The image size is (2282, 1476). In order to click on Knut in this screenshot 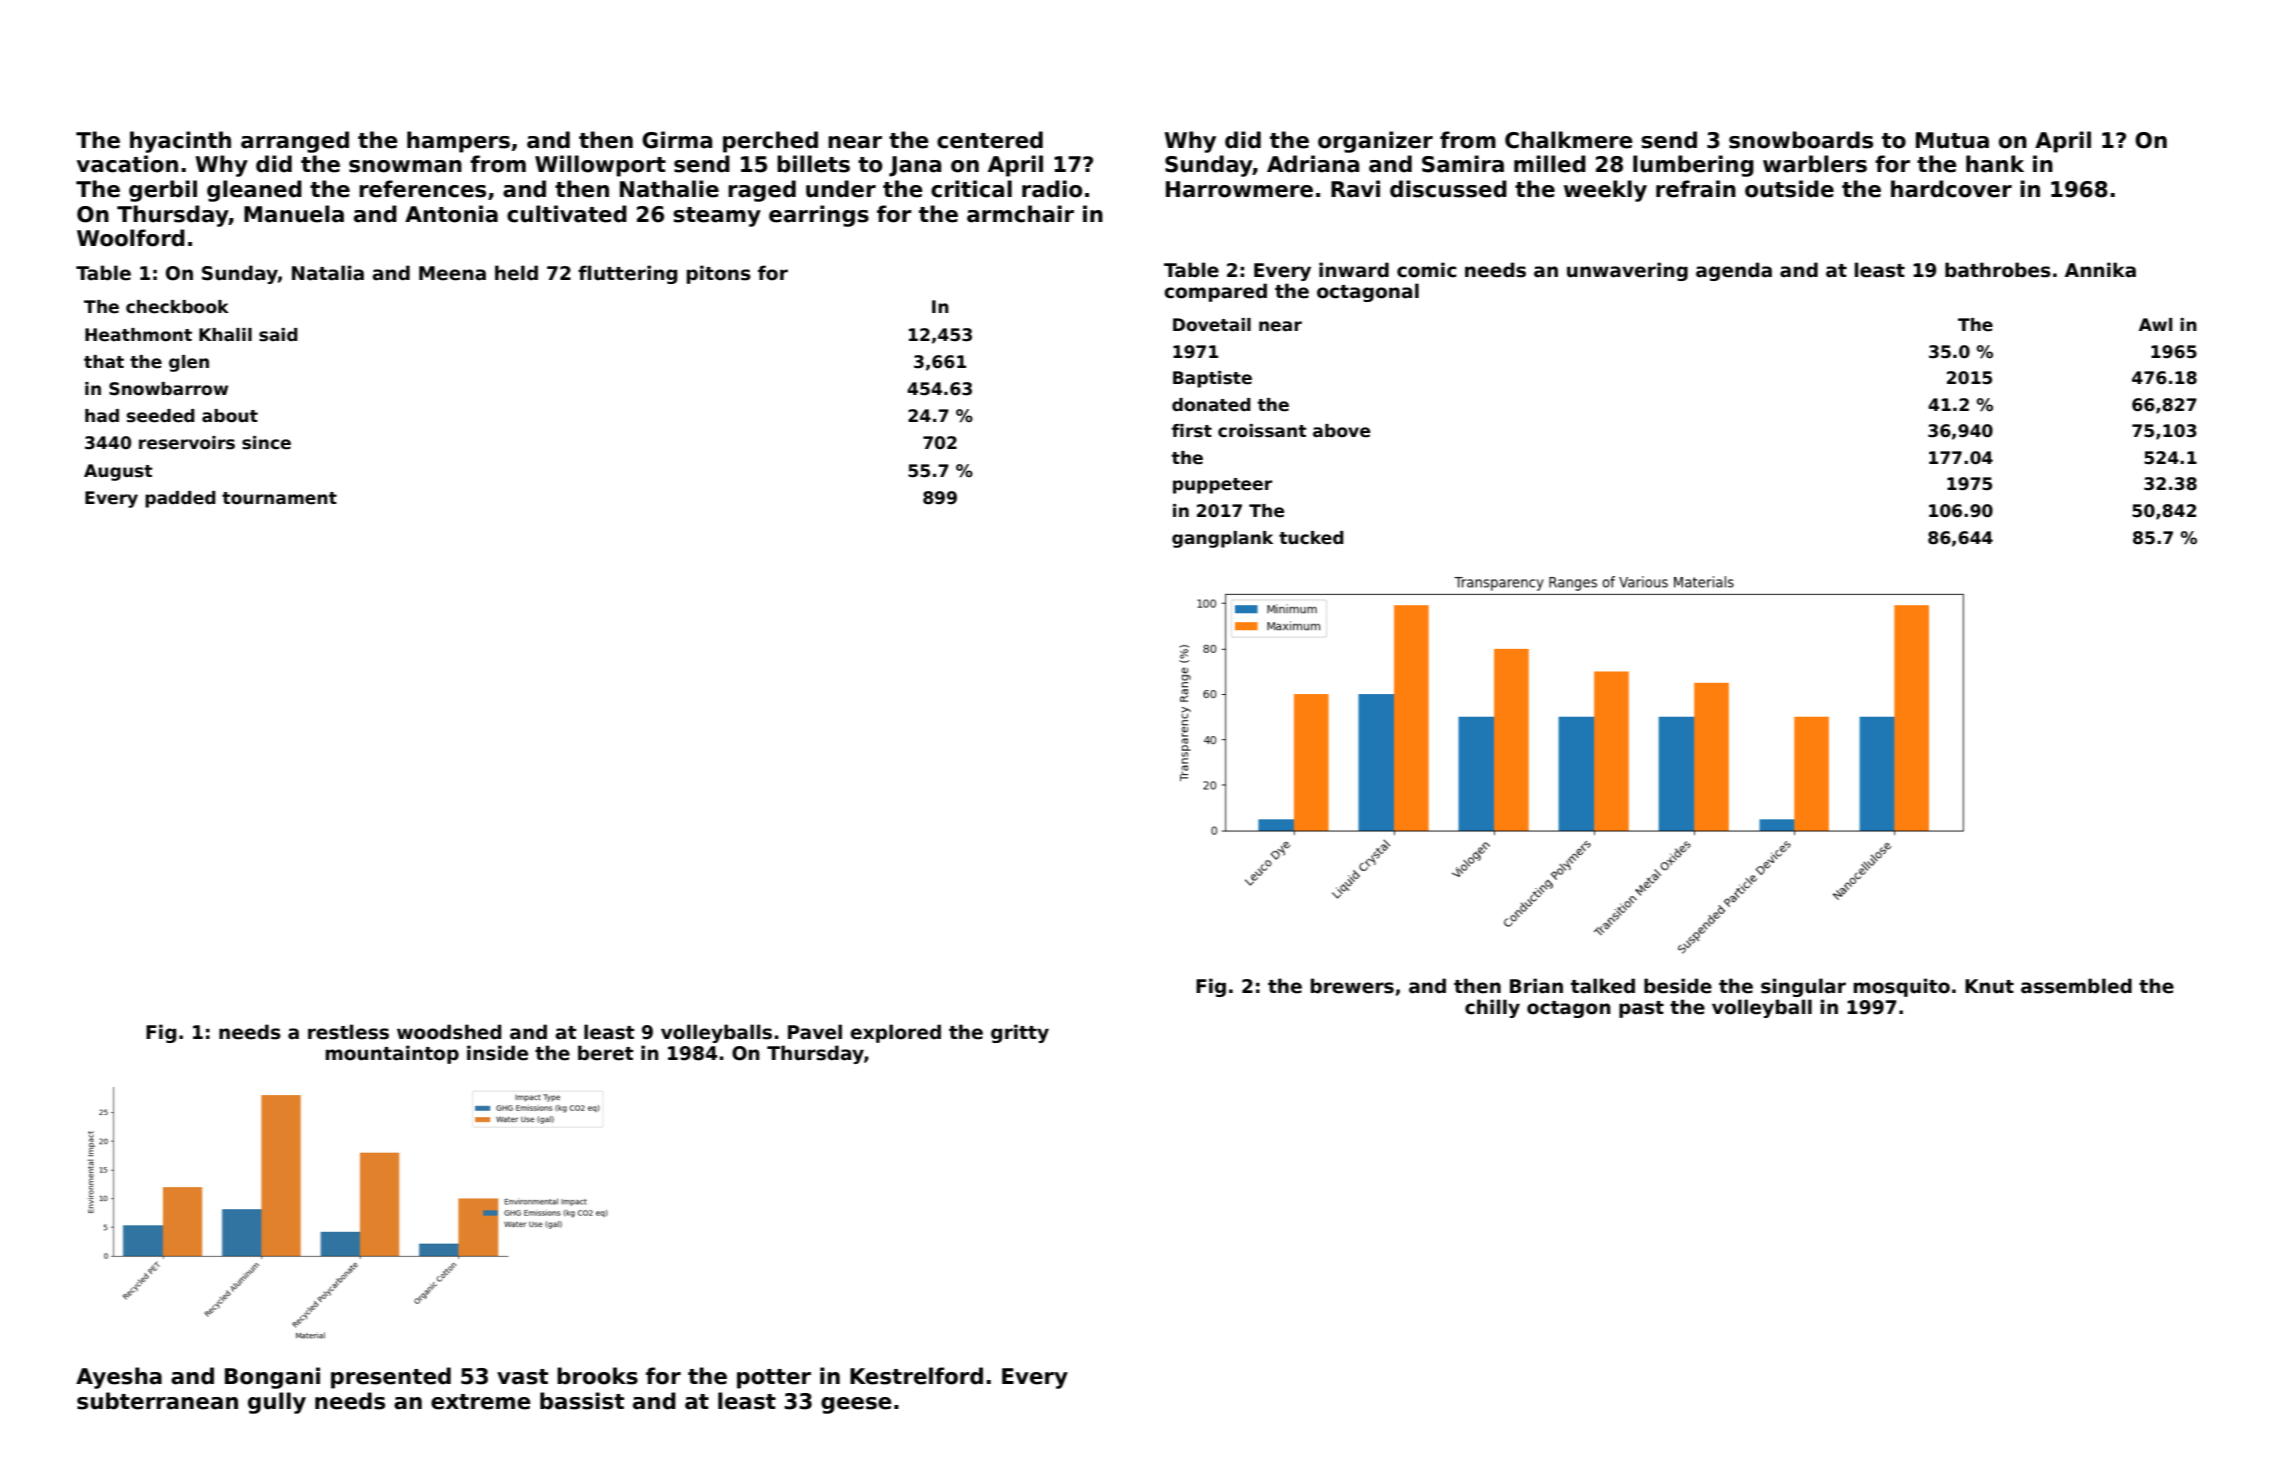, I will do `click(1989, 986)`.
